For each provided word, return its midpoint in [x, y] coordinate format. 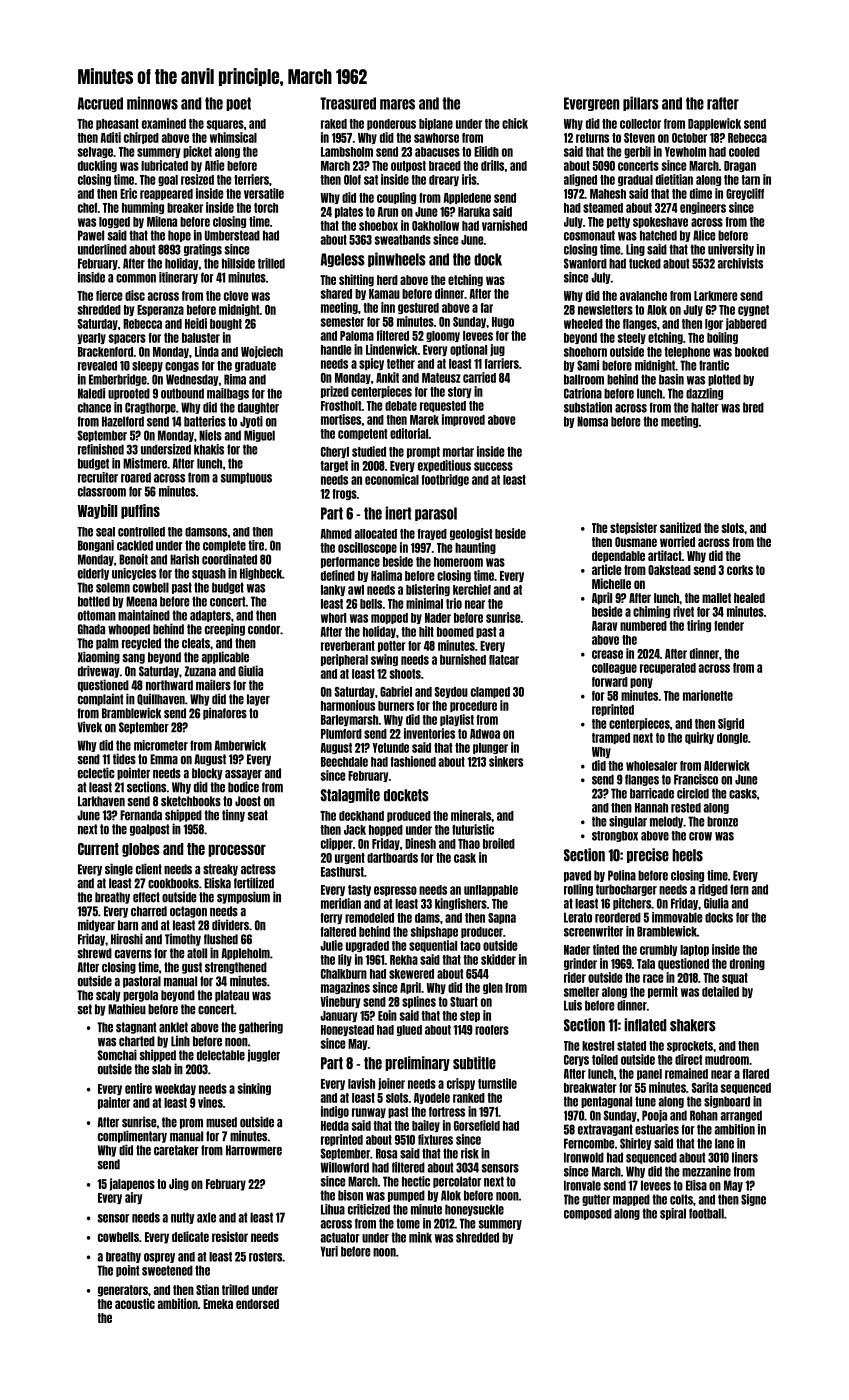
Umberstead [232, 235]
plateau [232, 996]
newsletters [605, 310]
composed [588, 1214]
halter [705, 407]
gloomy [443, 336]
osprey [159, 1258]
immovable [677, 917]
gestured [418, 308]
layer [258, 700]
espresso [395, 891]
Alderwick [727, 765]
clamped [490, 692]
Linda [207, 351]
